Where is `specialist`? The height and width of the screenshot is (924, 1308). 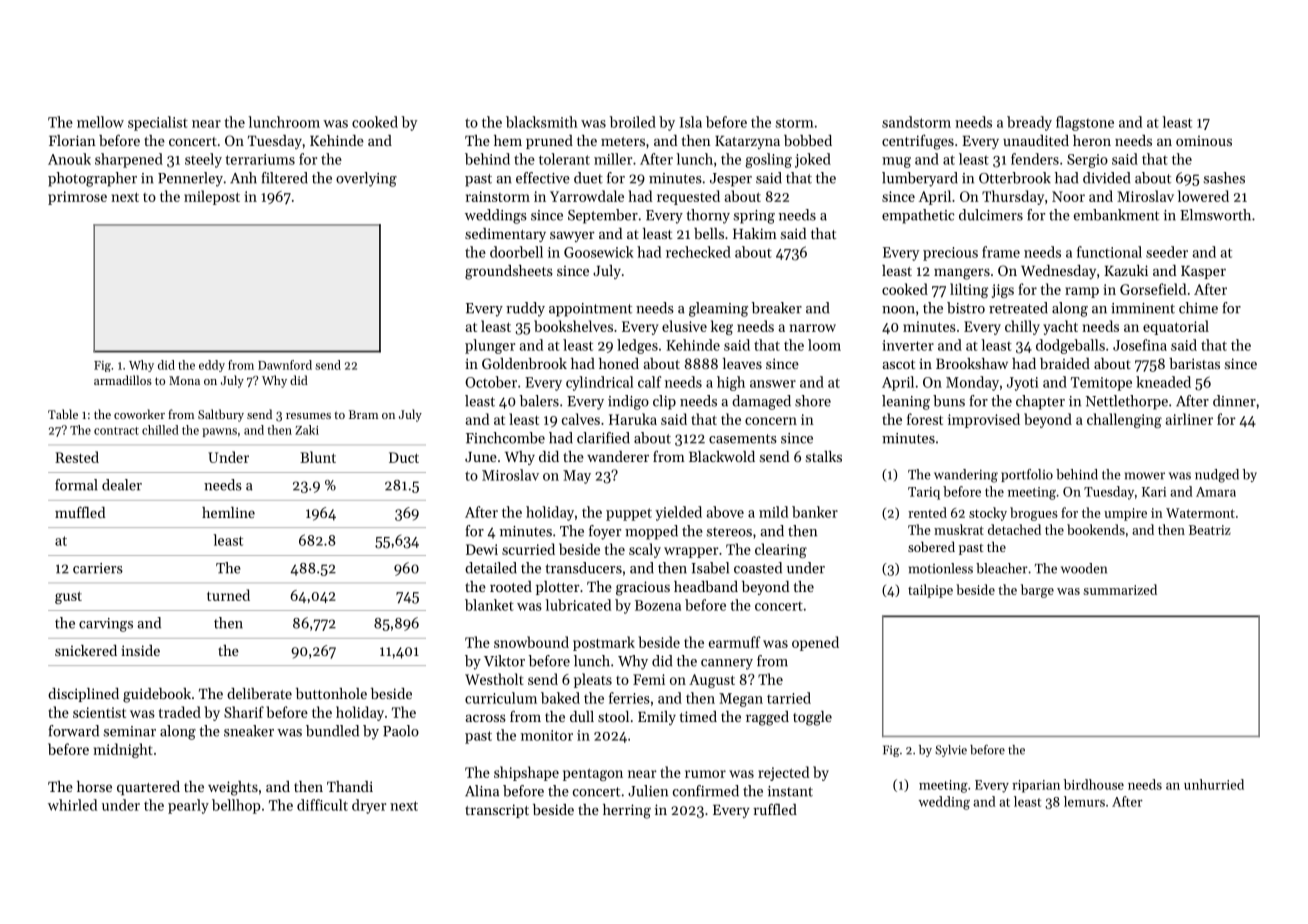 specialist is located at coordinates (158, 123).
